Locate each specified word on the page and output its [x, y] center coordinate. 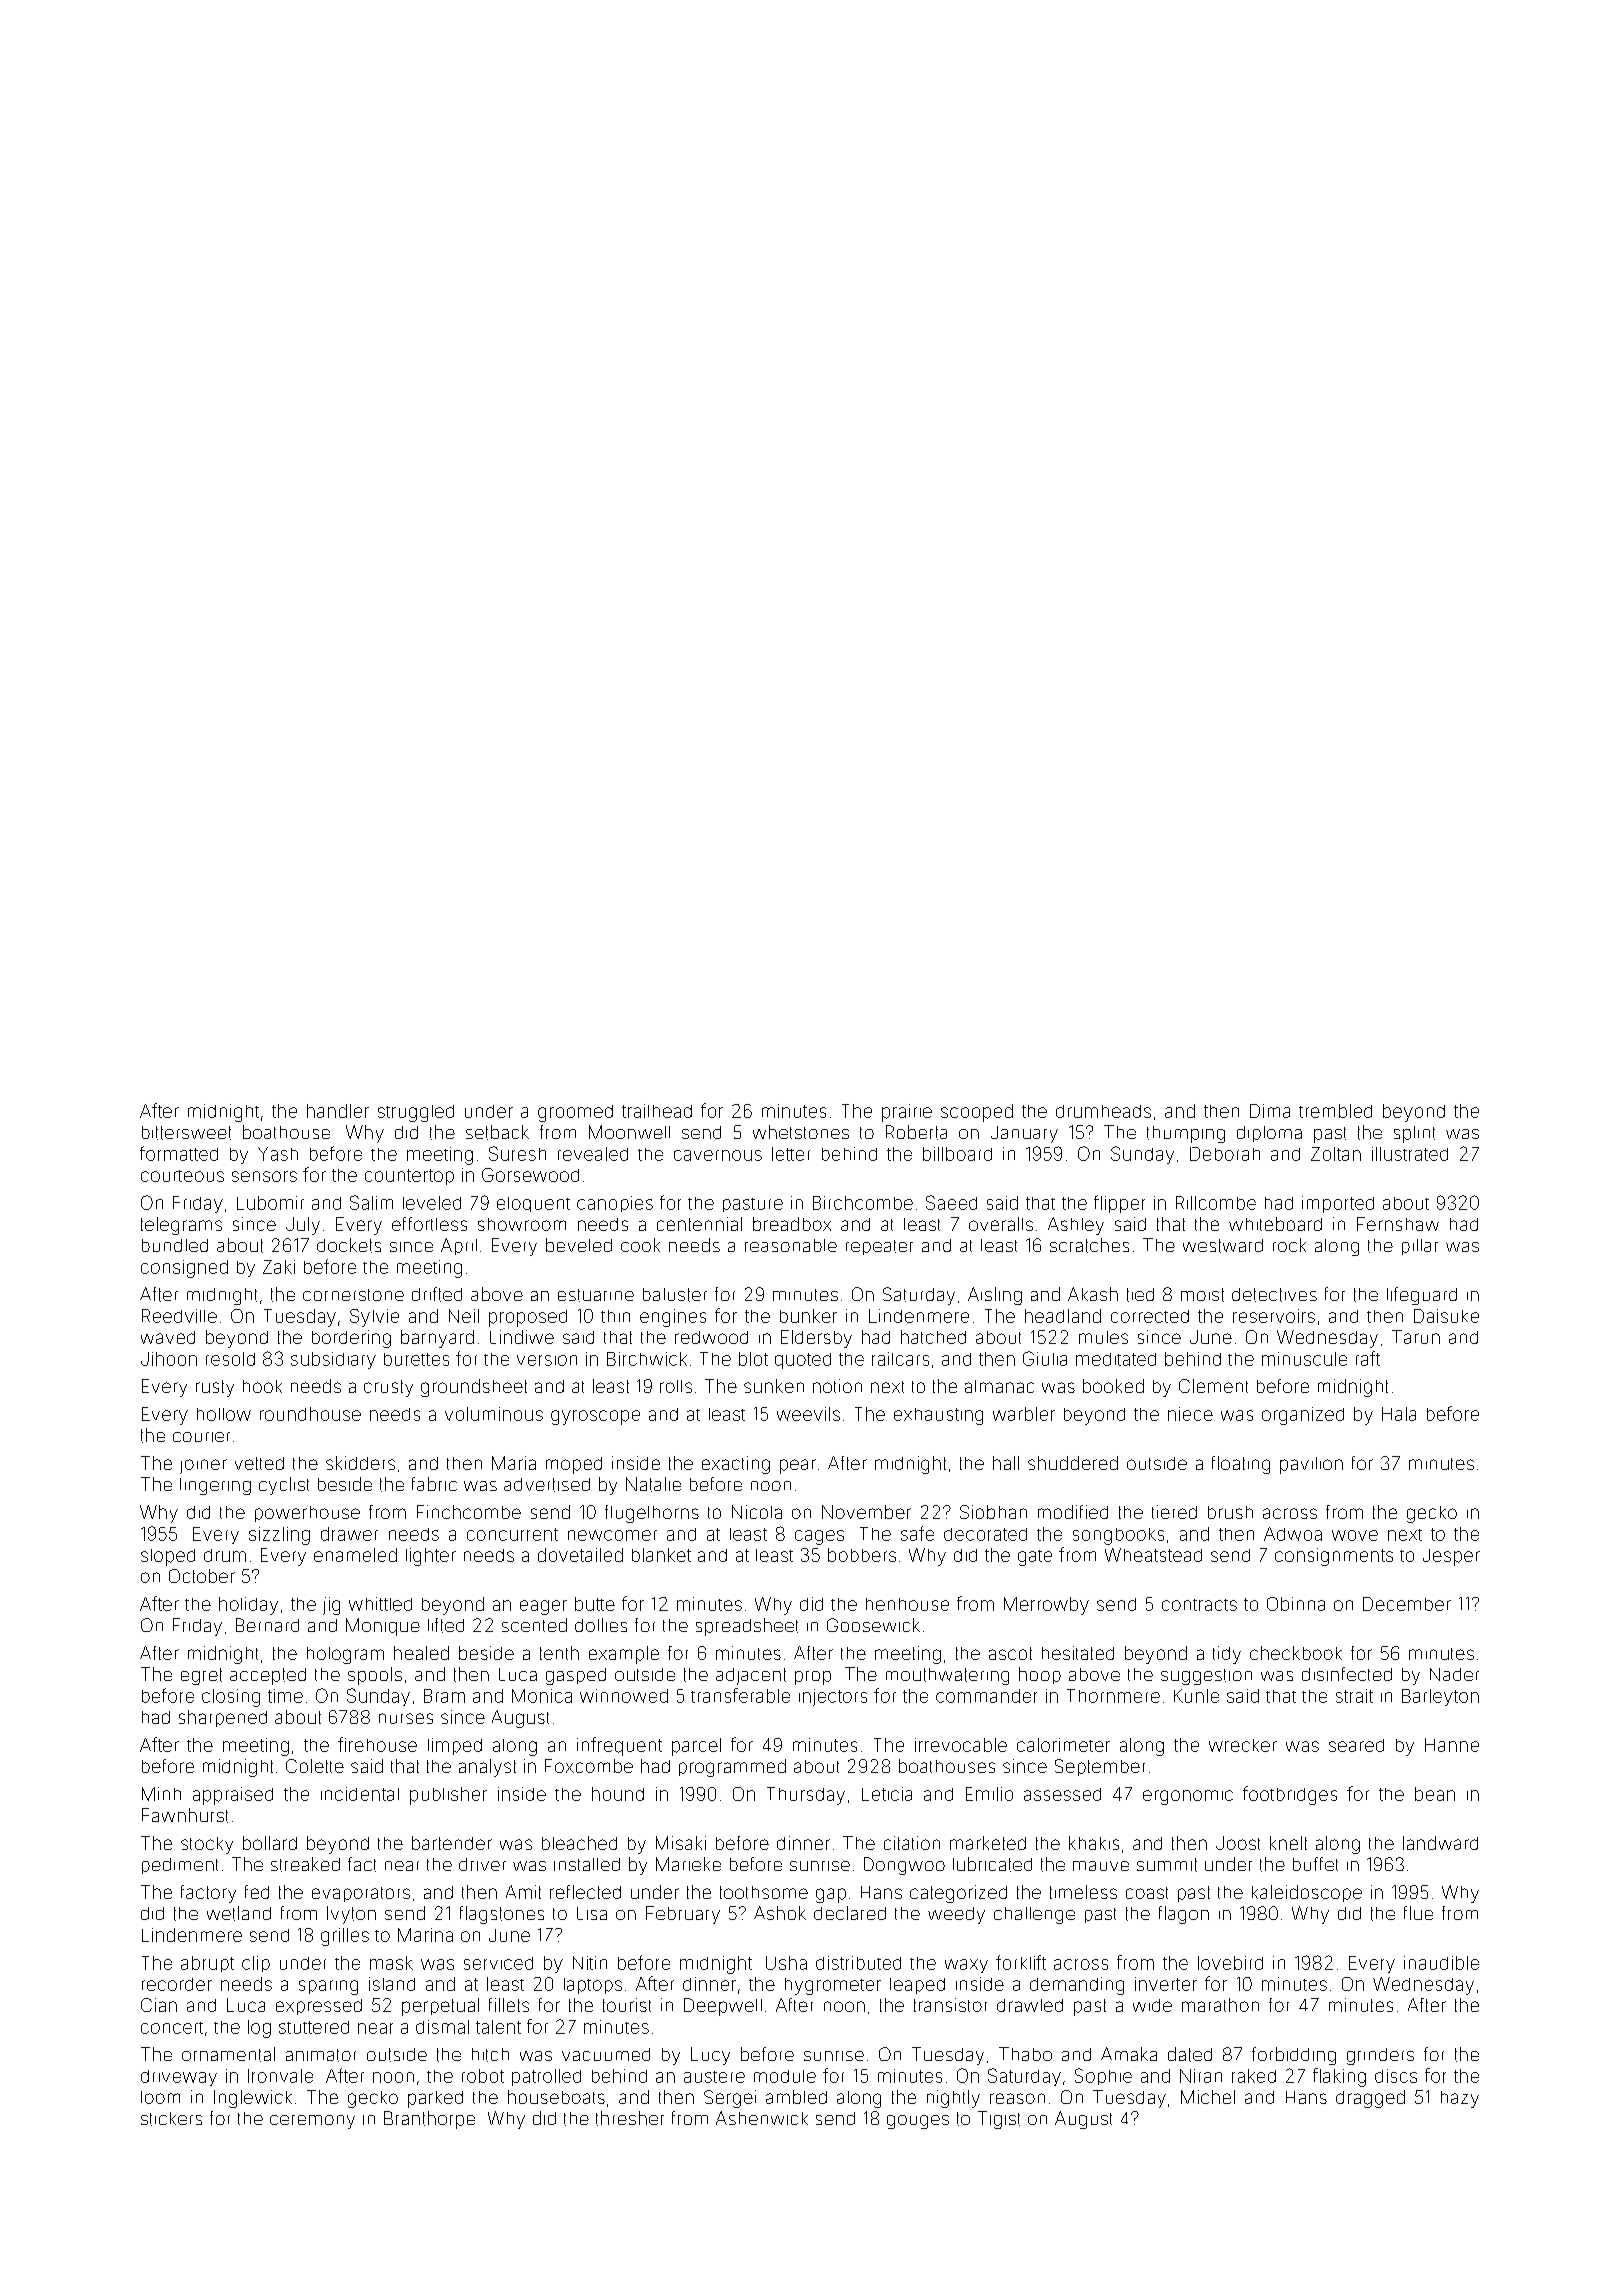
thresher [630, 2118]
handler [338, 1111]
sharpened [223, 1718]
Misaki [681, 1843]
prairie [907, 1113]
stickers [171, 2119]
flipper [1119, 1204]
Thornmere [1113, 1696]
